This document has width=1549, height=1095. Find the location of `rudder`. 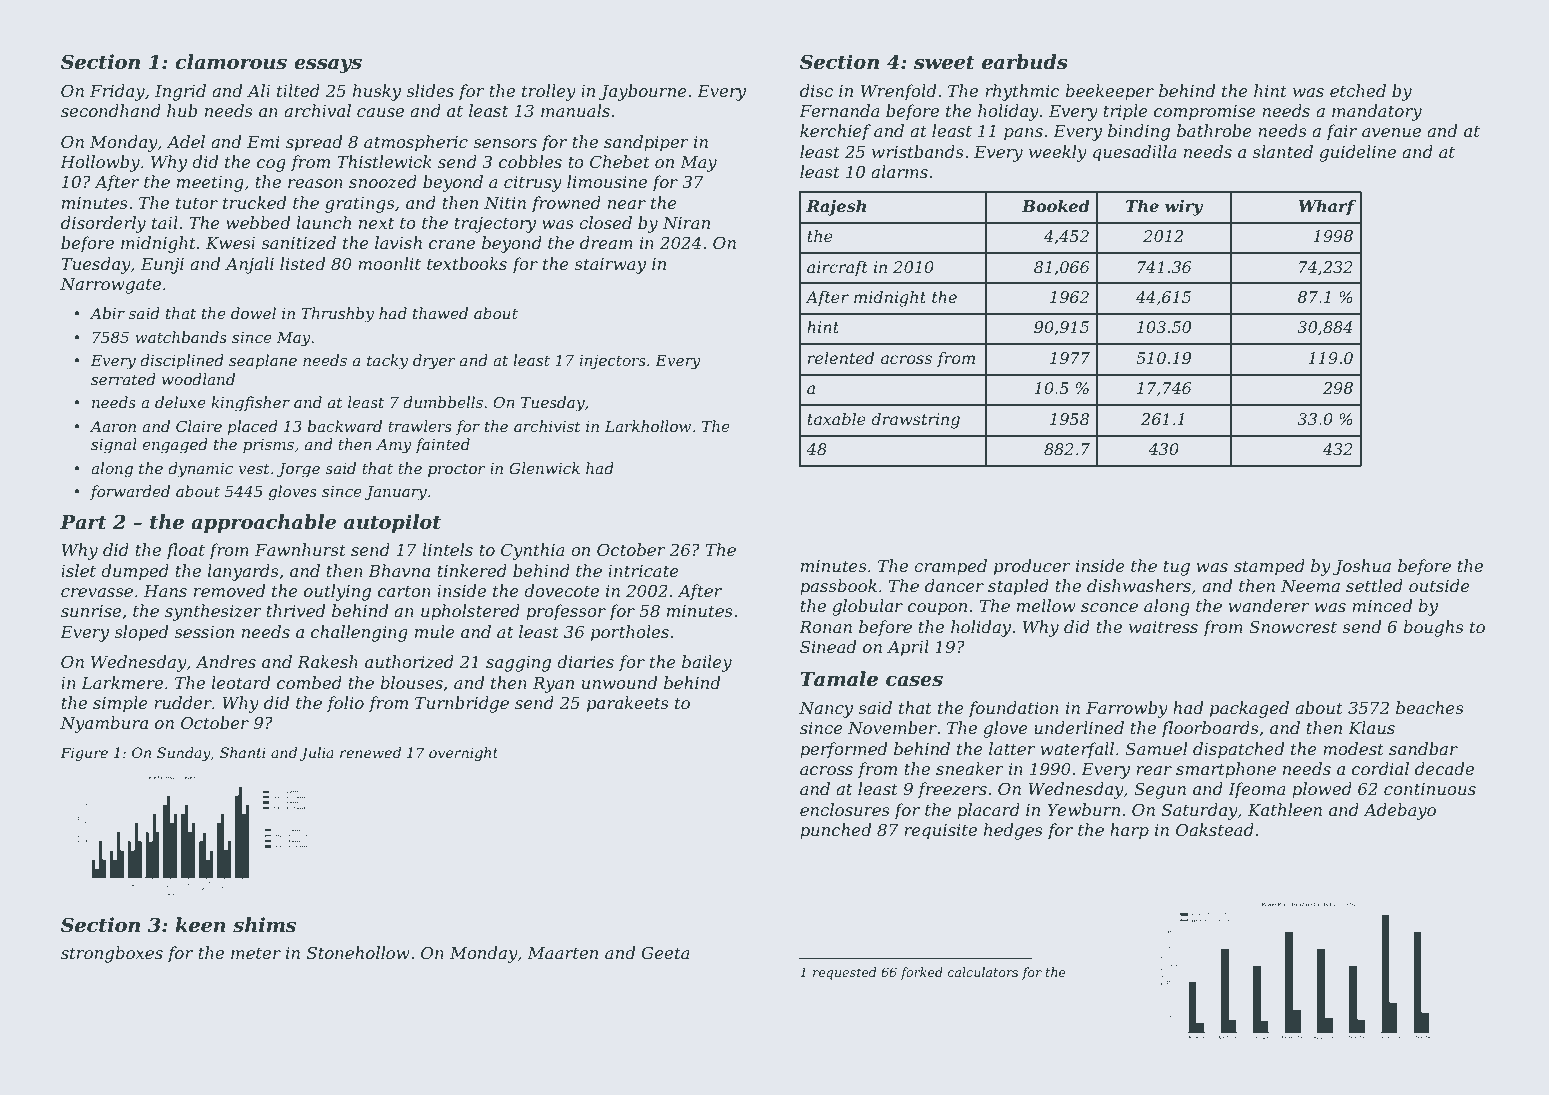

rudder is located at coordinates (183, 702).
